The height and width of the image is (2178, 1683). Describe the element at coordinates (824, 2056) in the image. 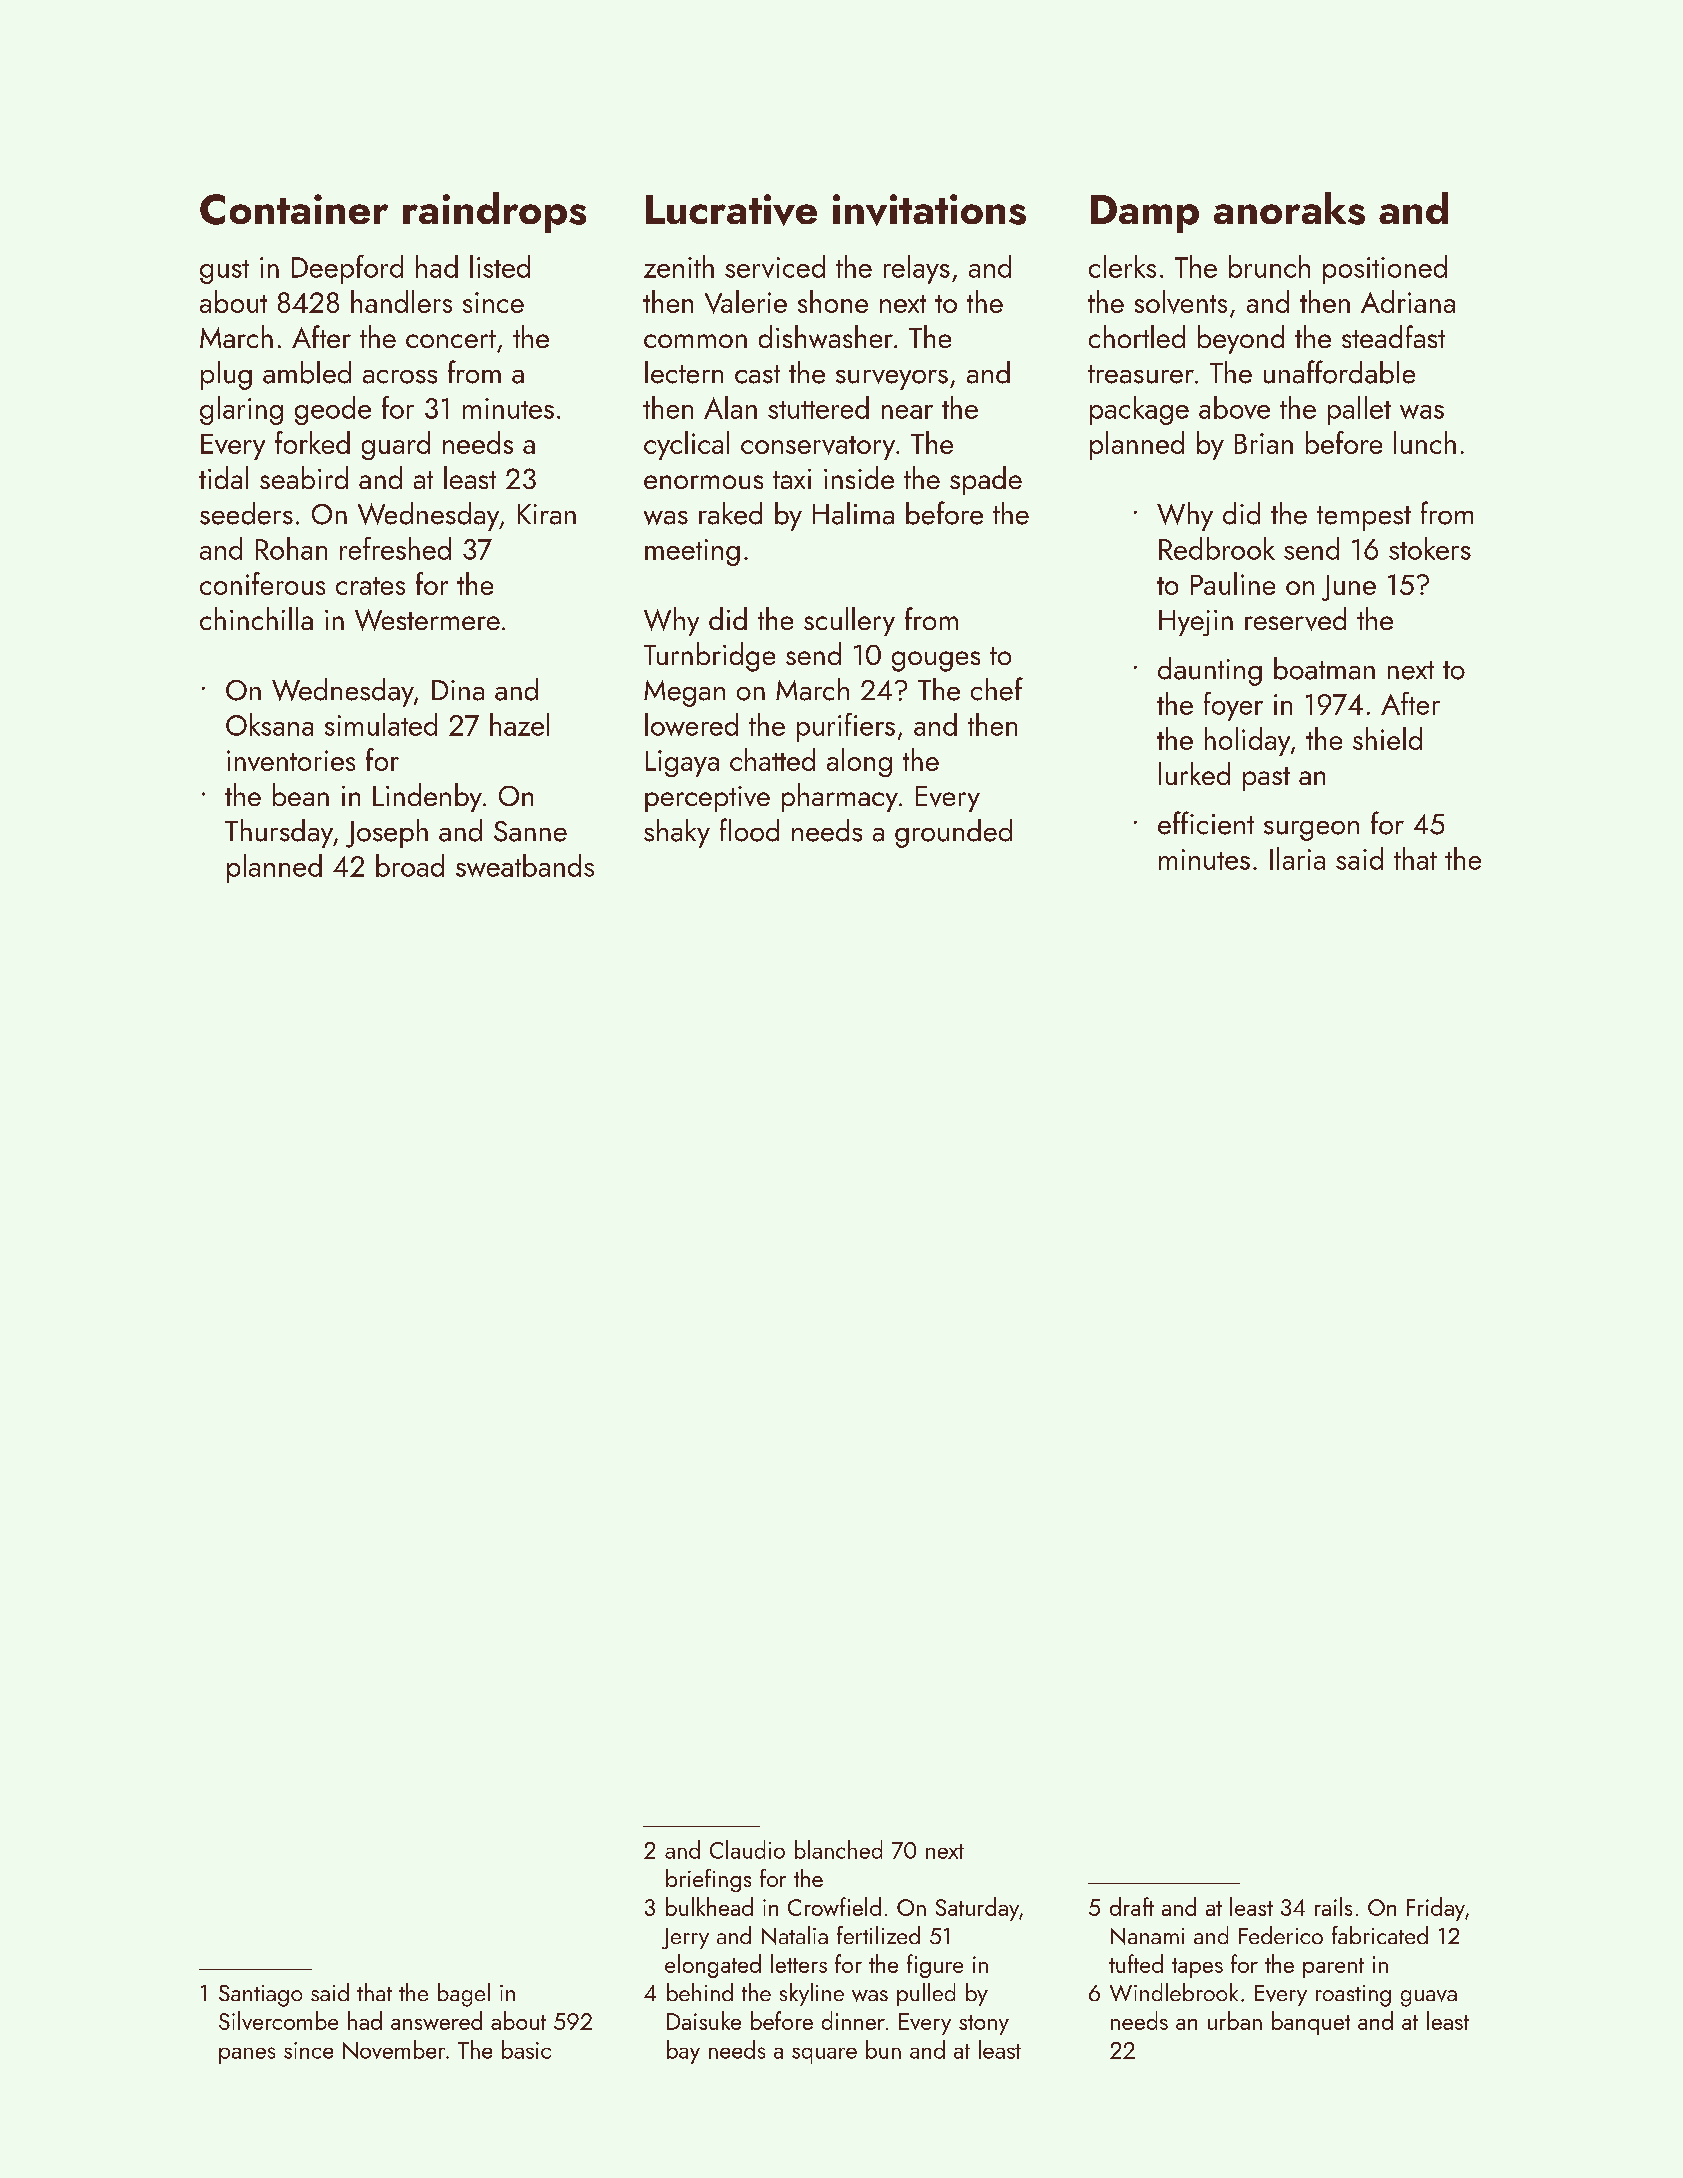

I see `square` at that location.
